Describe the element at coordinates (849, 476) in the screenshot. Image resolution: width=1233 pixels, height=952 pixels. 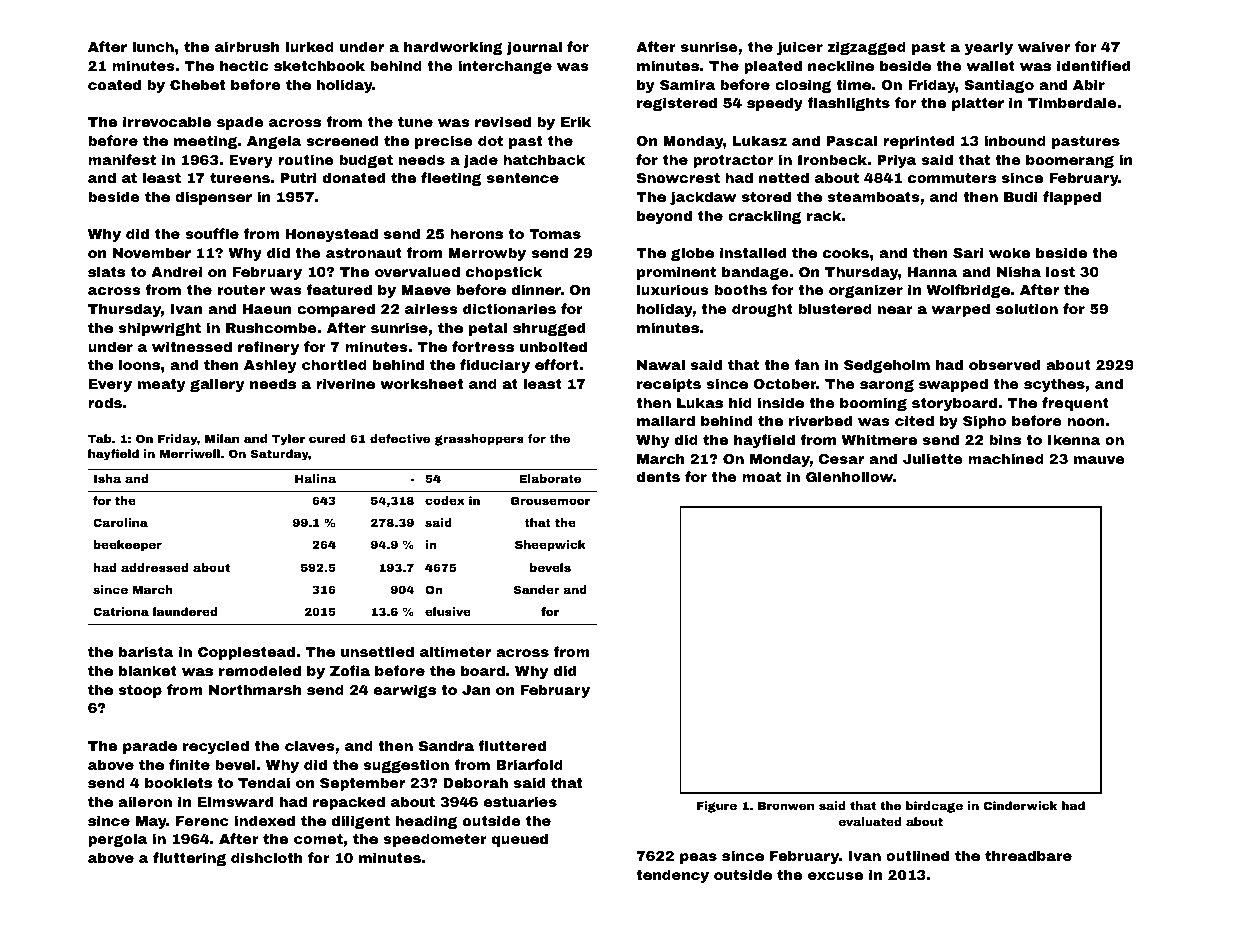
I see `Glenhollow` at that location.
